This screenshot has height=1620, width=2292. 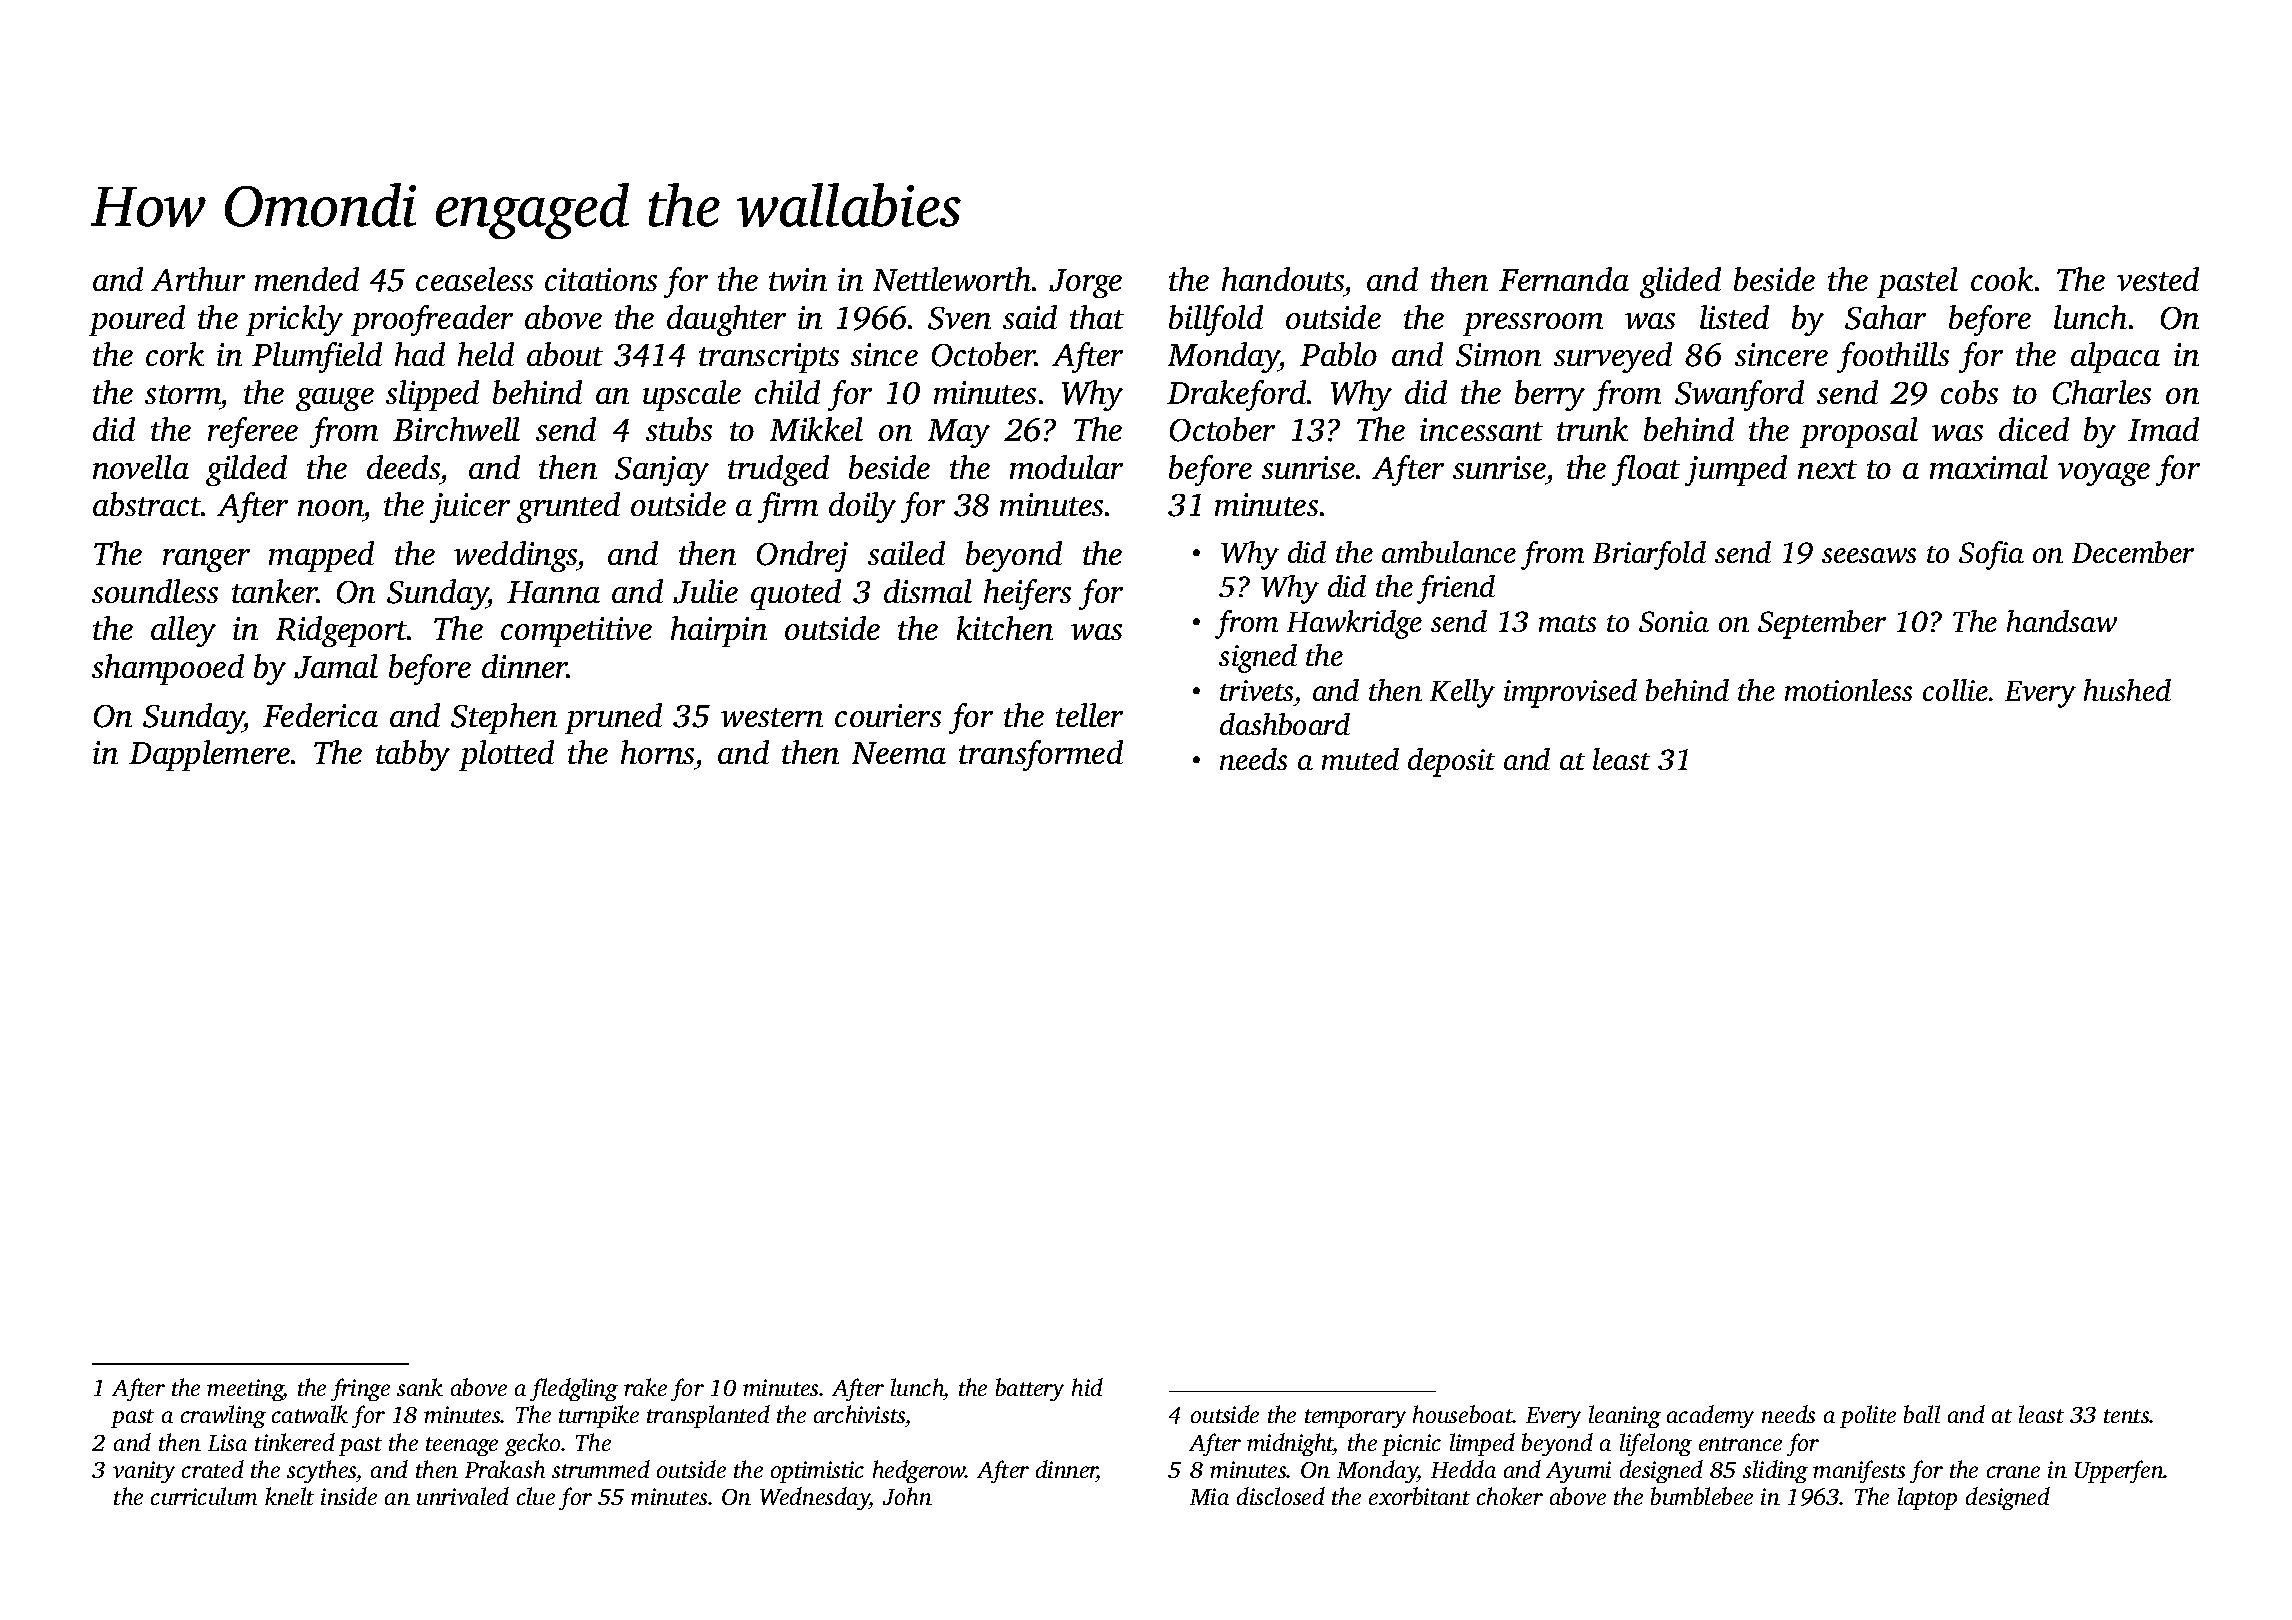 What do you see at coordinates (198, 279) in the screenshot?
I see `Arthur` at bounding box center [198, 279].
